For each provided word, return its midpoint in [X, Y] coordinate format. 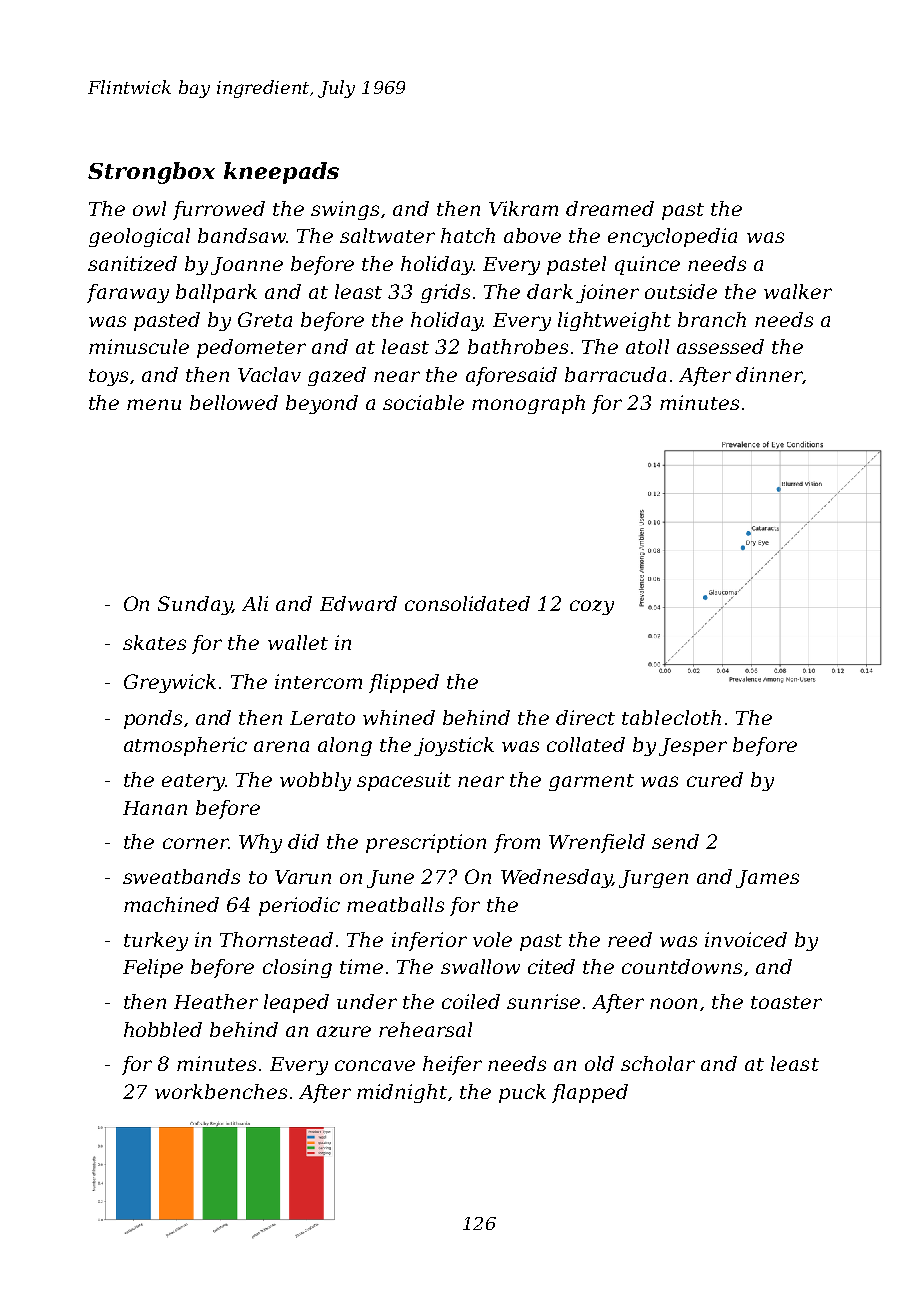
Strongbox [151, 173]
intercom [318, 681]
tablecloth [671, 717]
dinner [769, 375]
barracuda [615, 374]
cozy [592, 607]
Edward [358, 603]
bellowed [234, 402]
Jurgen [653, 879]
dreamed [610, 208]
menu [154, 404]
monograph [528, 404]
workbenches [221, 1091]
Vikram [523, 208]
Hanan [155, 808]
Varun [303, 877]
